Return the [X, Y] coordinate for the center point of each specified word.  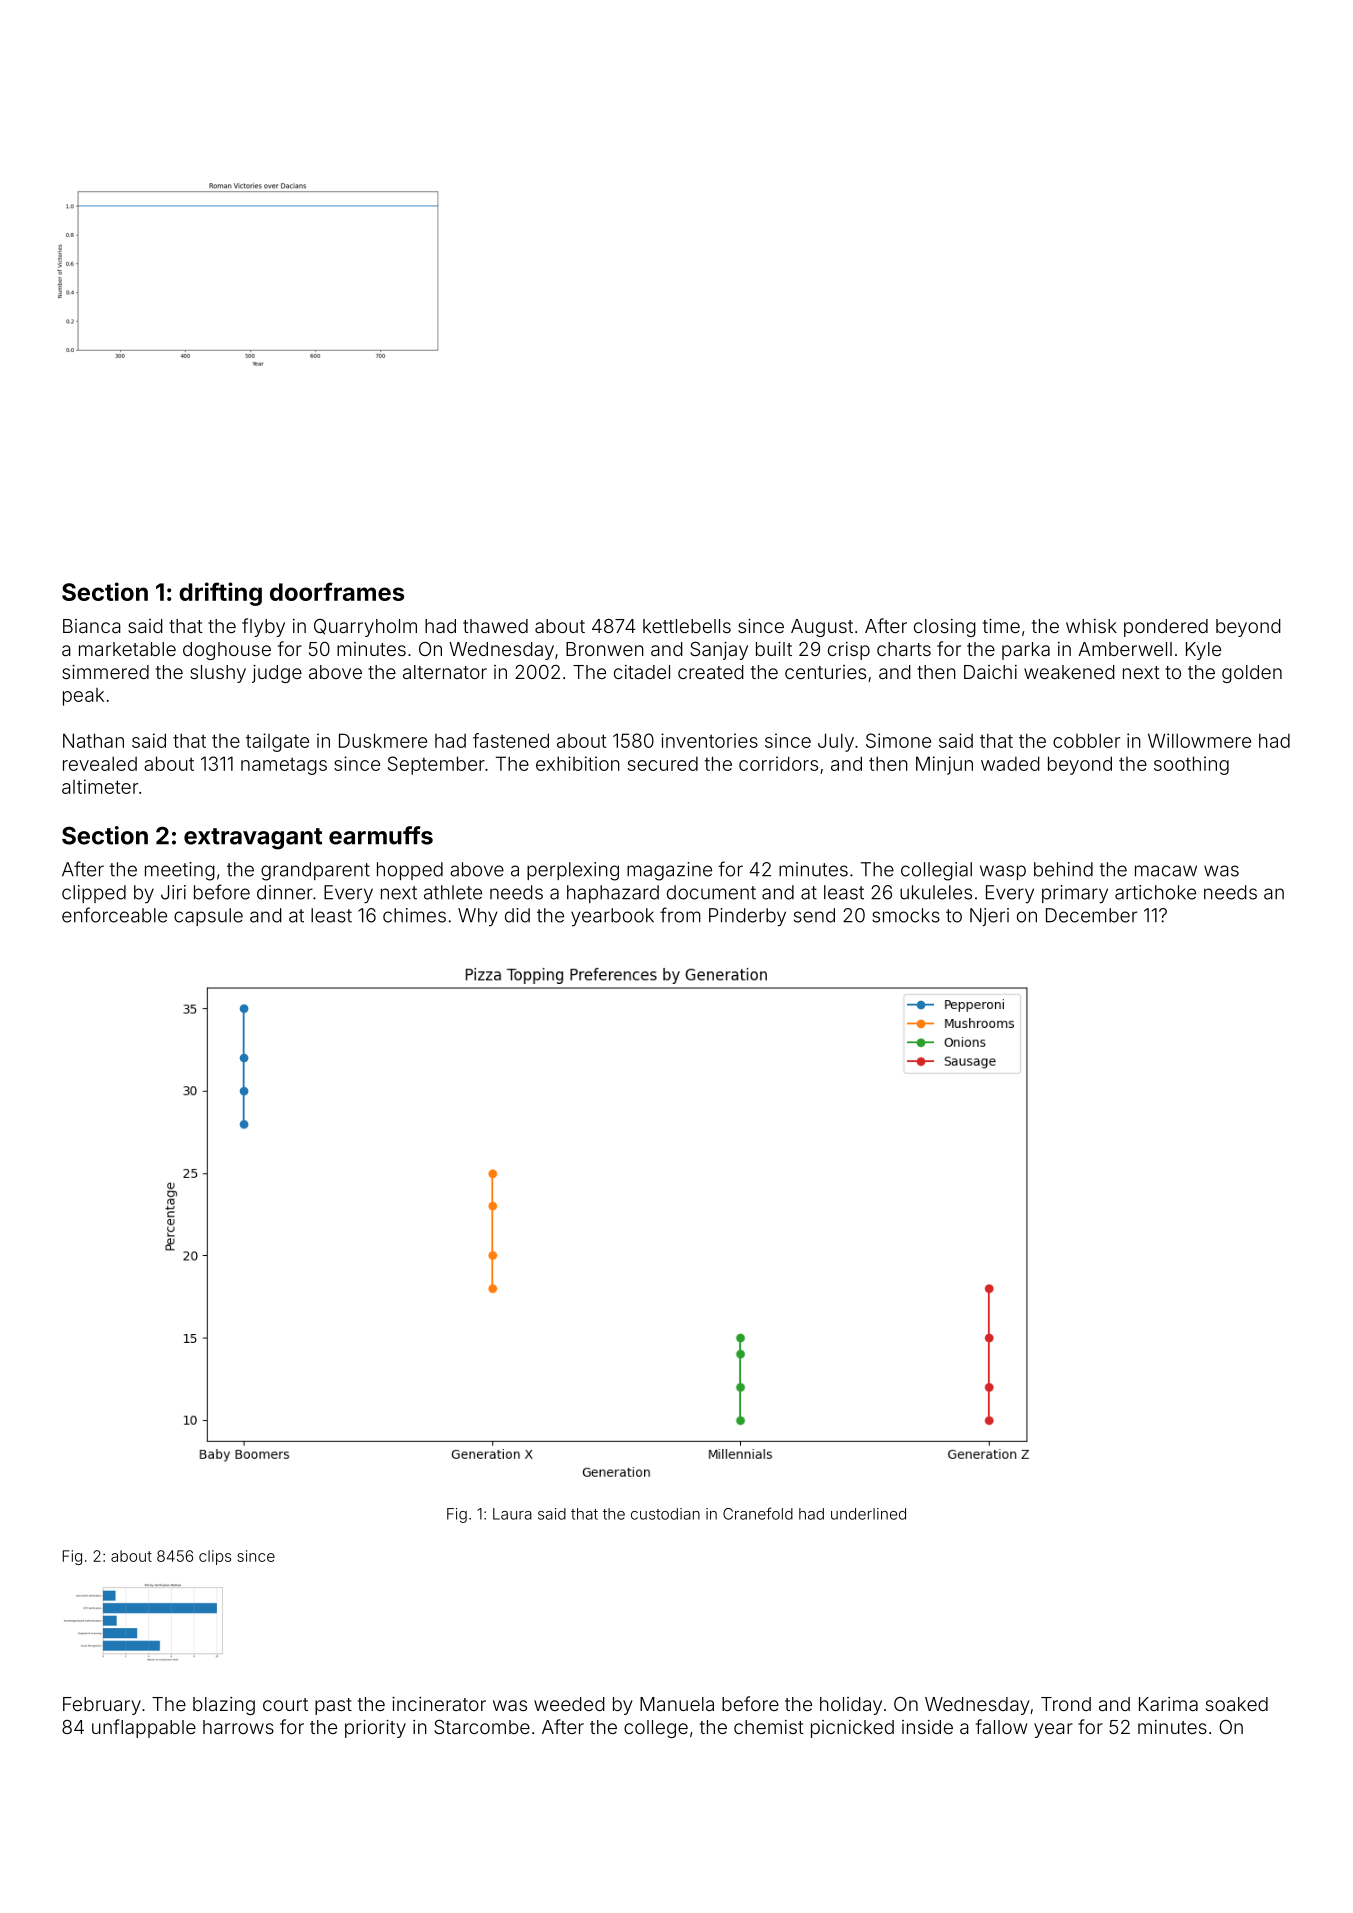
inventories [709, 740]
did [517, 915]
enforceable [114, 915]
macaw [1166, 871]
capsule [208, 917]
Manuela [677, 1704]
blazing [224, 1706]
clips [215, 1557]
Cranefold [758, 1513]
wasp [1003, 872]
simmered [105, 672]
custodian [665, 1514]
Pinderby [747, 917]
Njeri [989, 917]
